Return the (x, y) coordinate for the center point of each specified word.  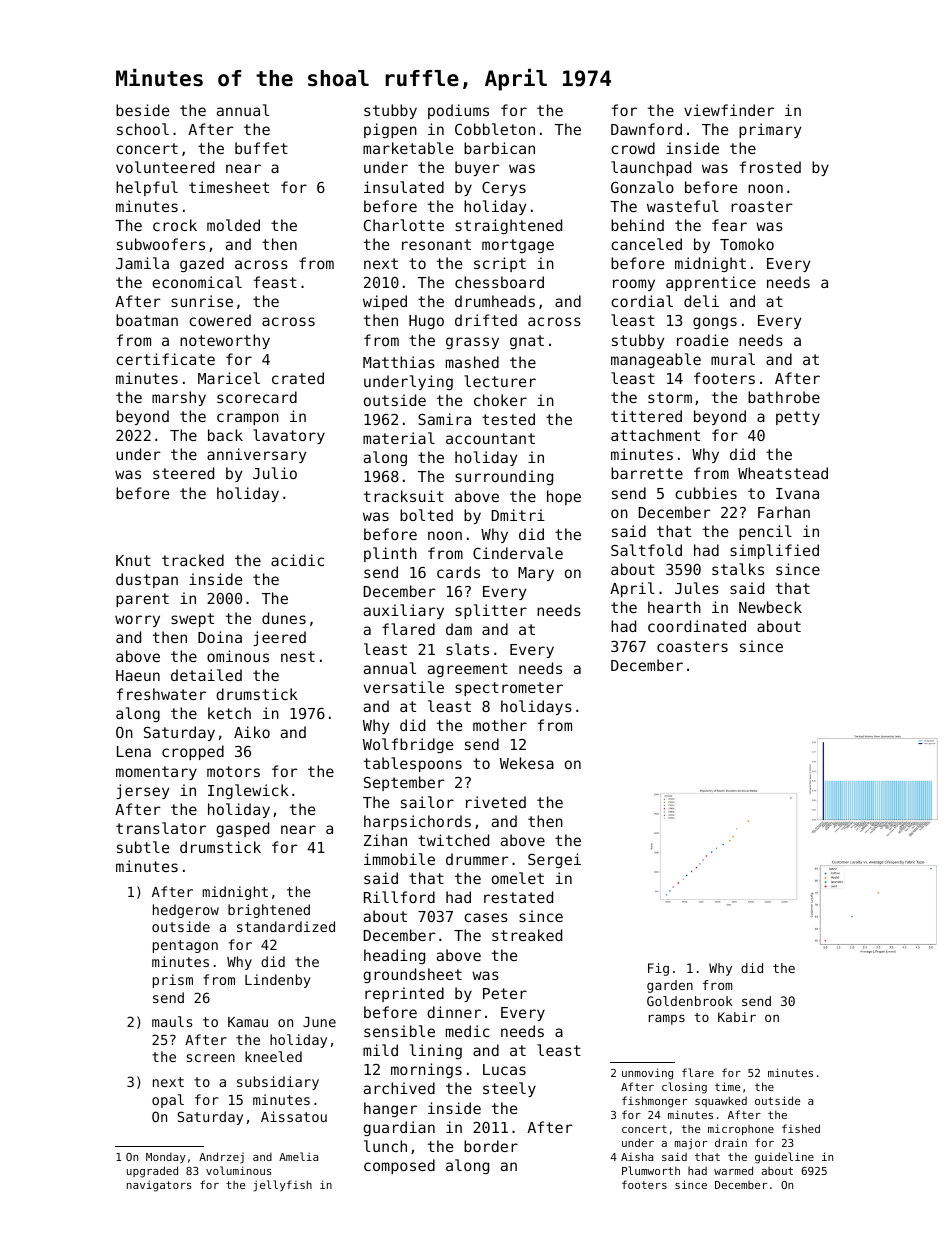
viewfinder (729, 110)
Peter (505, 993)
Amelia (298, 1156)
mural (733, 359)
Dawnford (646, 129)
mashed (472, 362)
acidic (297, 560)
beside (142, 110)
